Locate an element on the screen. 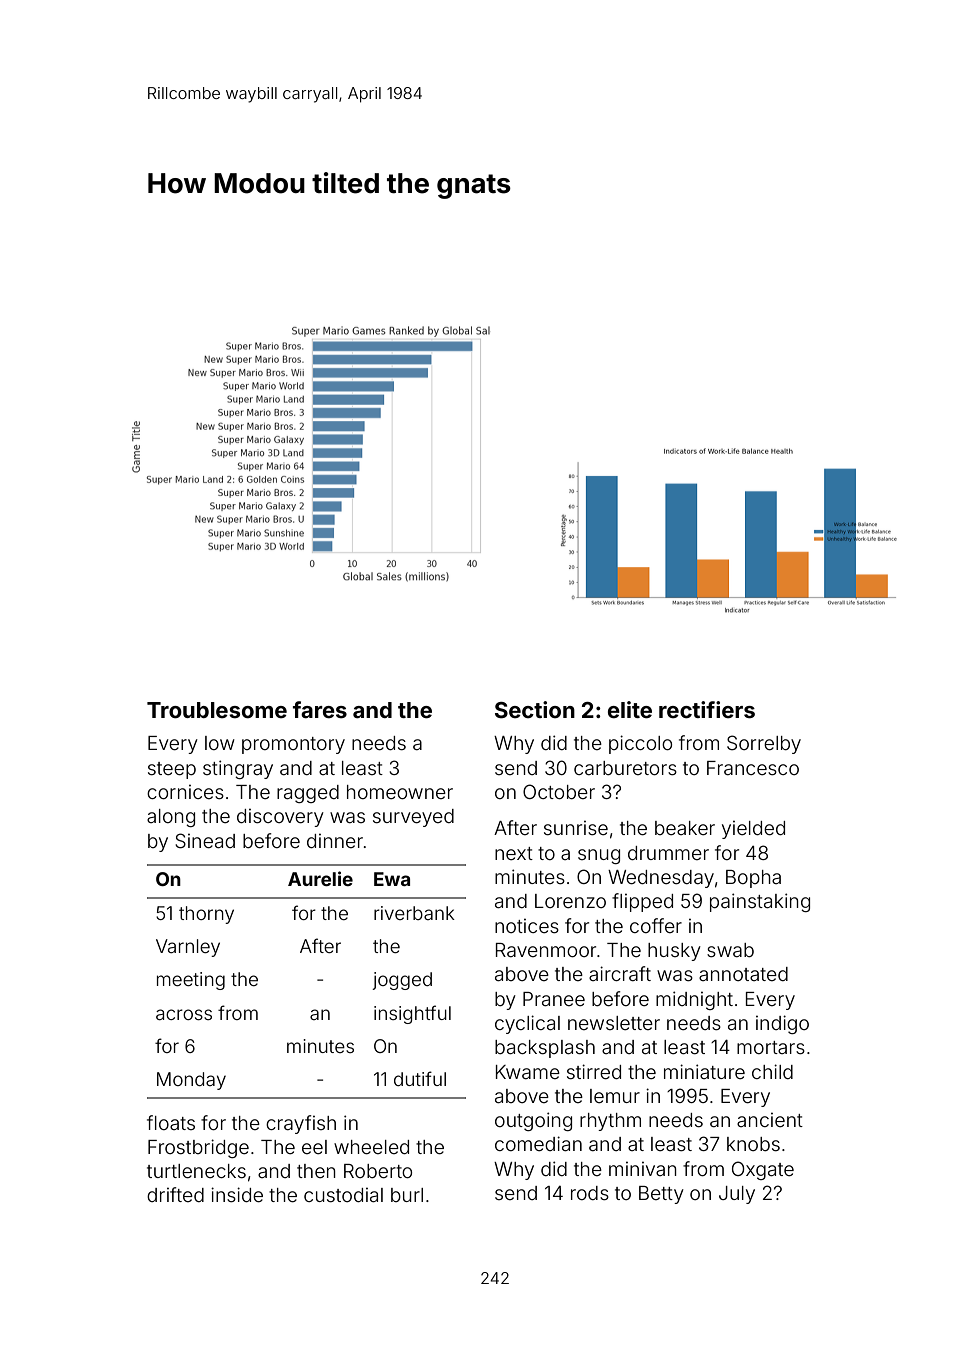 The image size is (960, 1362). minivan is located at coordinates (642, 1169).
